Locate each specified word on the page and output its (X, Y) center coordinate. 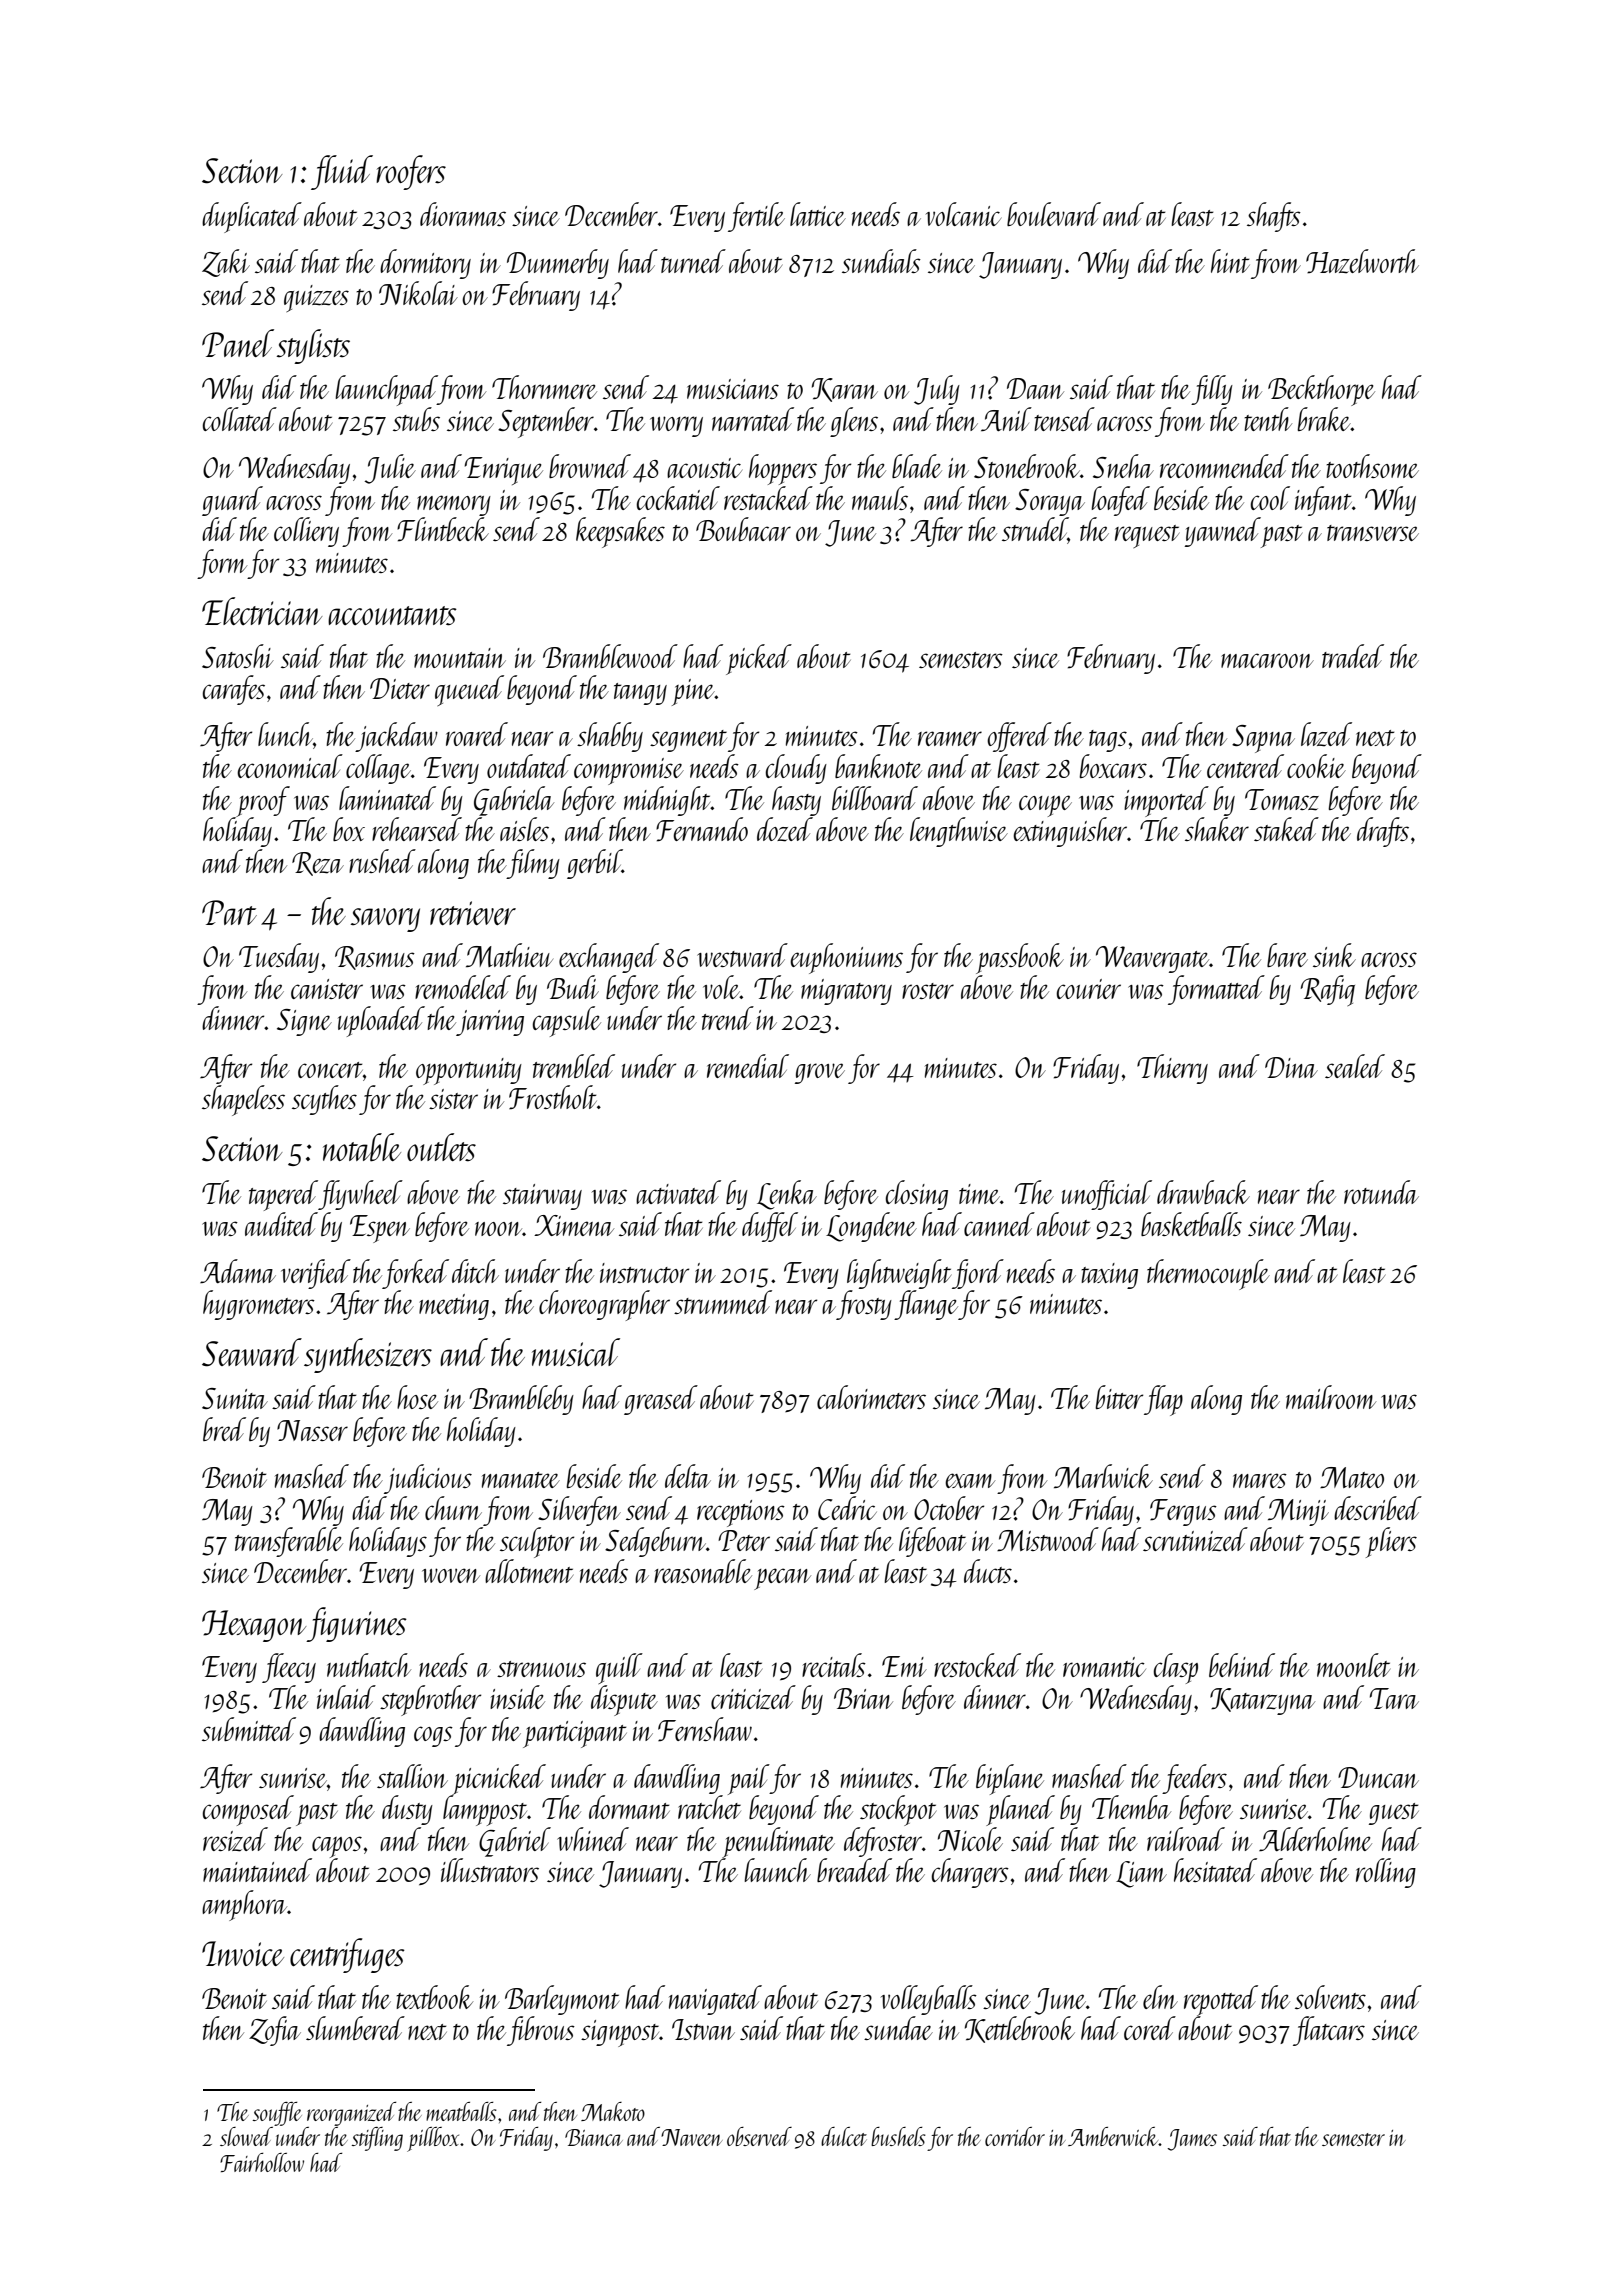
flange (926, 1305)
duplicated (252, 217)
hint (1230, 261)
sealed (1355, 1066)
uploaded (381, 1021)
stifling (377, 2139)
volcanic (963, 214)
